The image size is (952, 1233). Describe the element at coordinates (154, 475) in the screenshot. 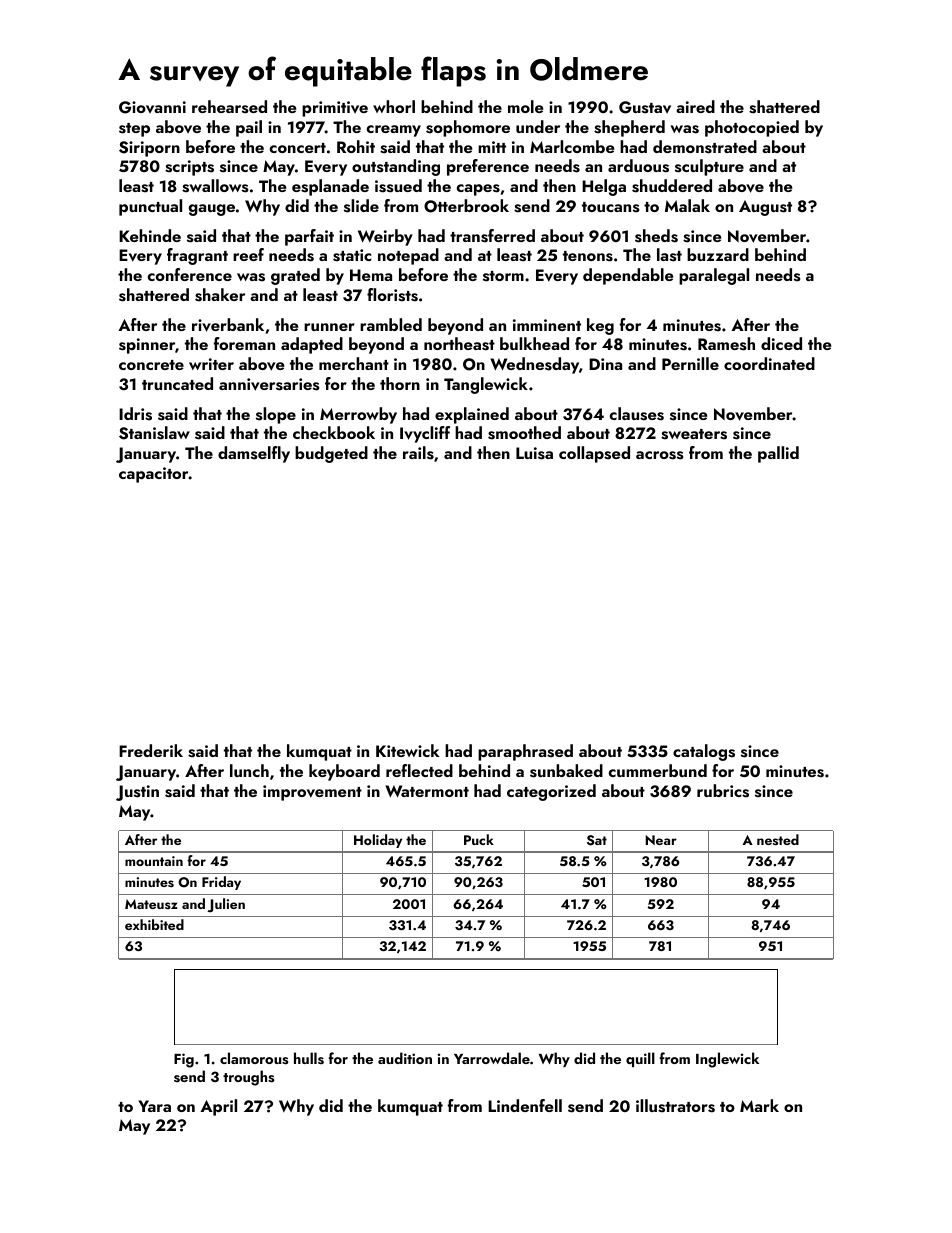

I see `capacitor` at that location.
